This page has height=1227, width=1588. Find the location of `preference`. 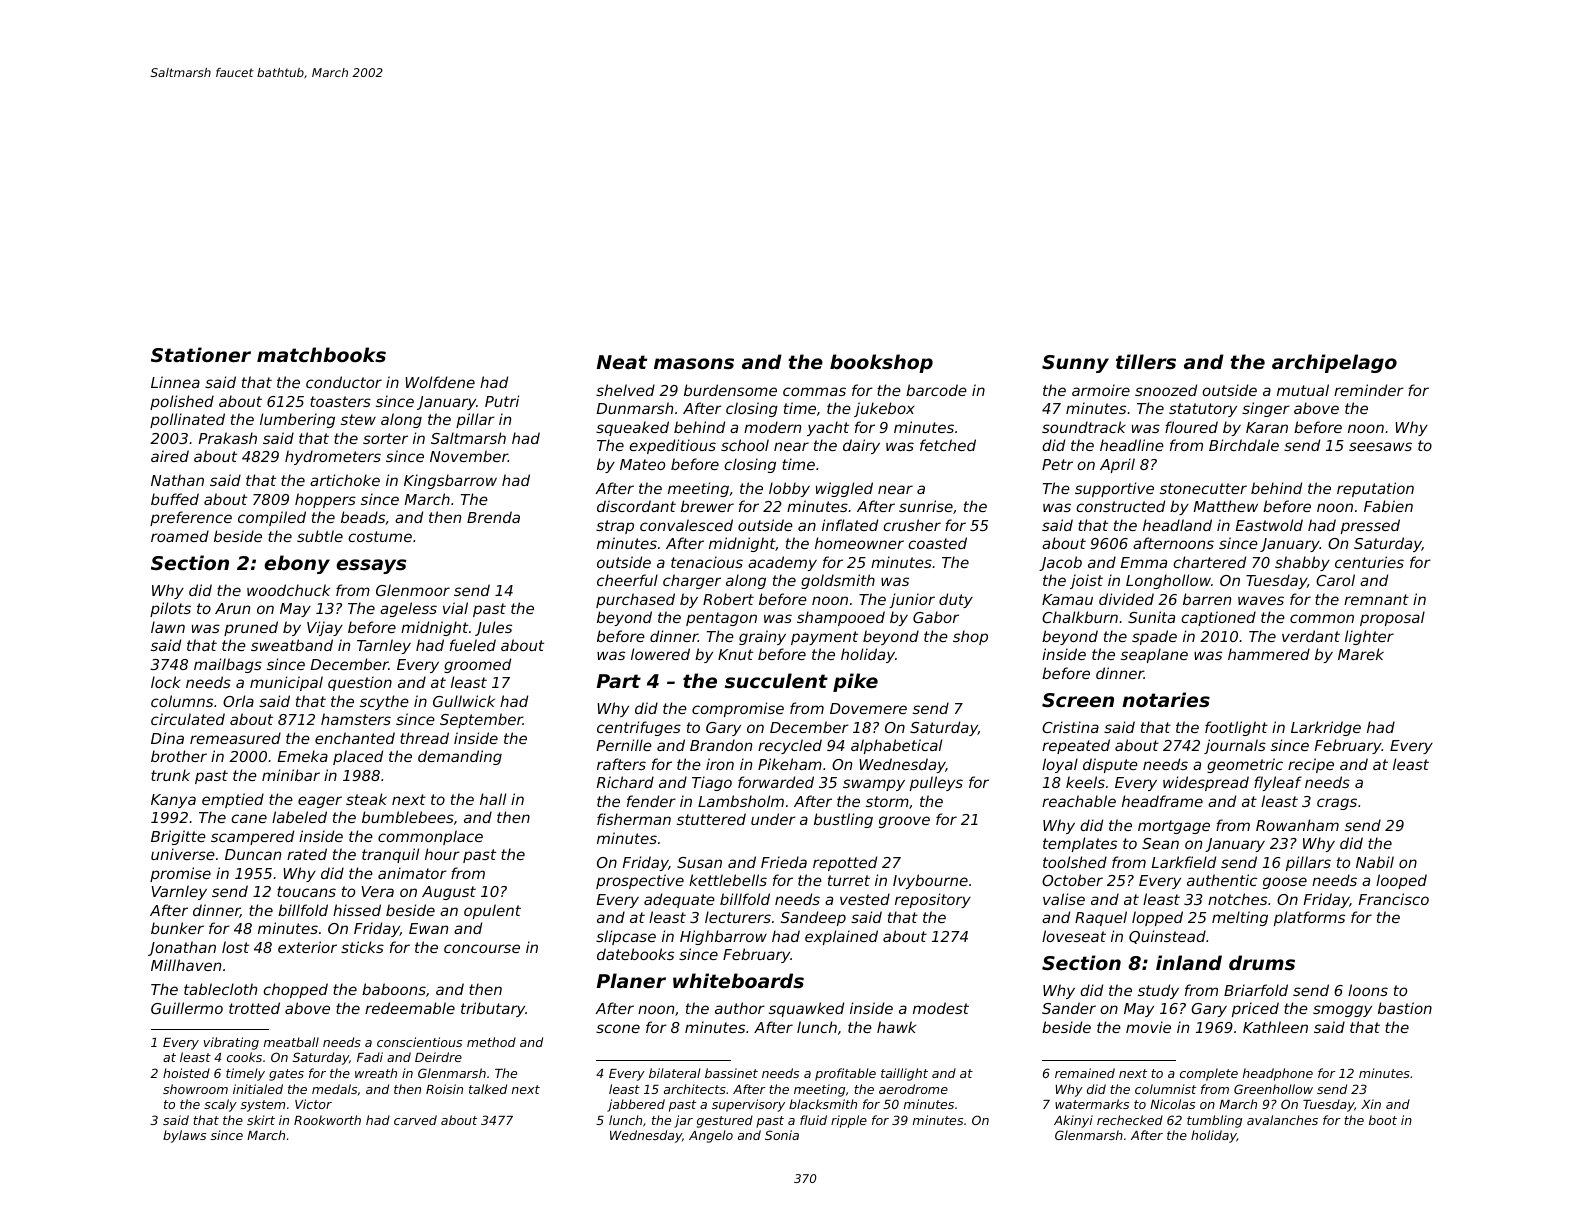

preference is located at coordinates (191, 518).
